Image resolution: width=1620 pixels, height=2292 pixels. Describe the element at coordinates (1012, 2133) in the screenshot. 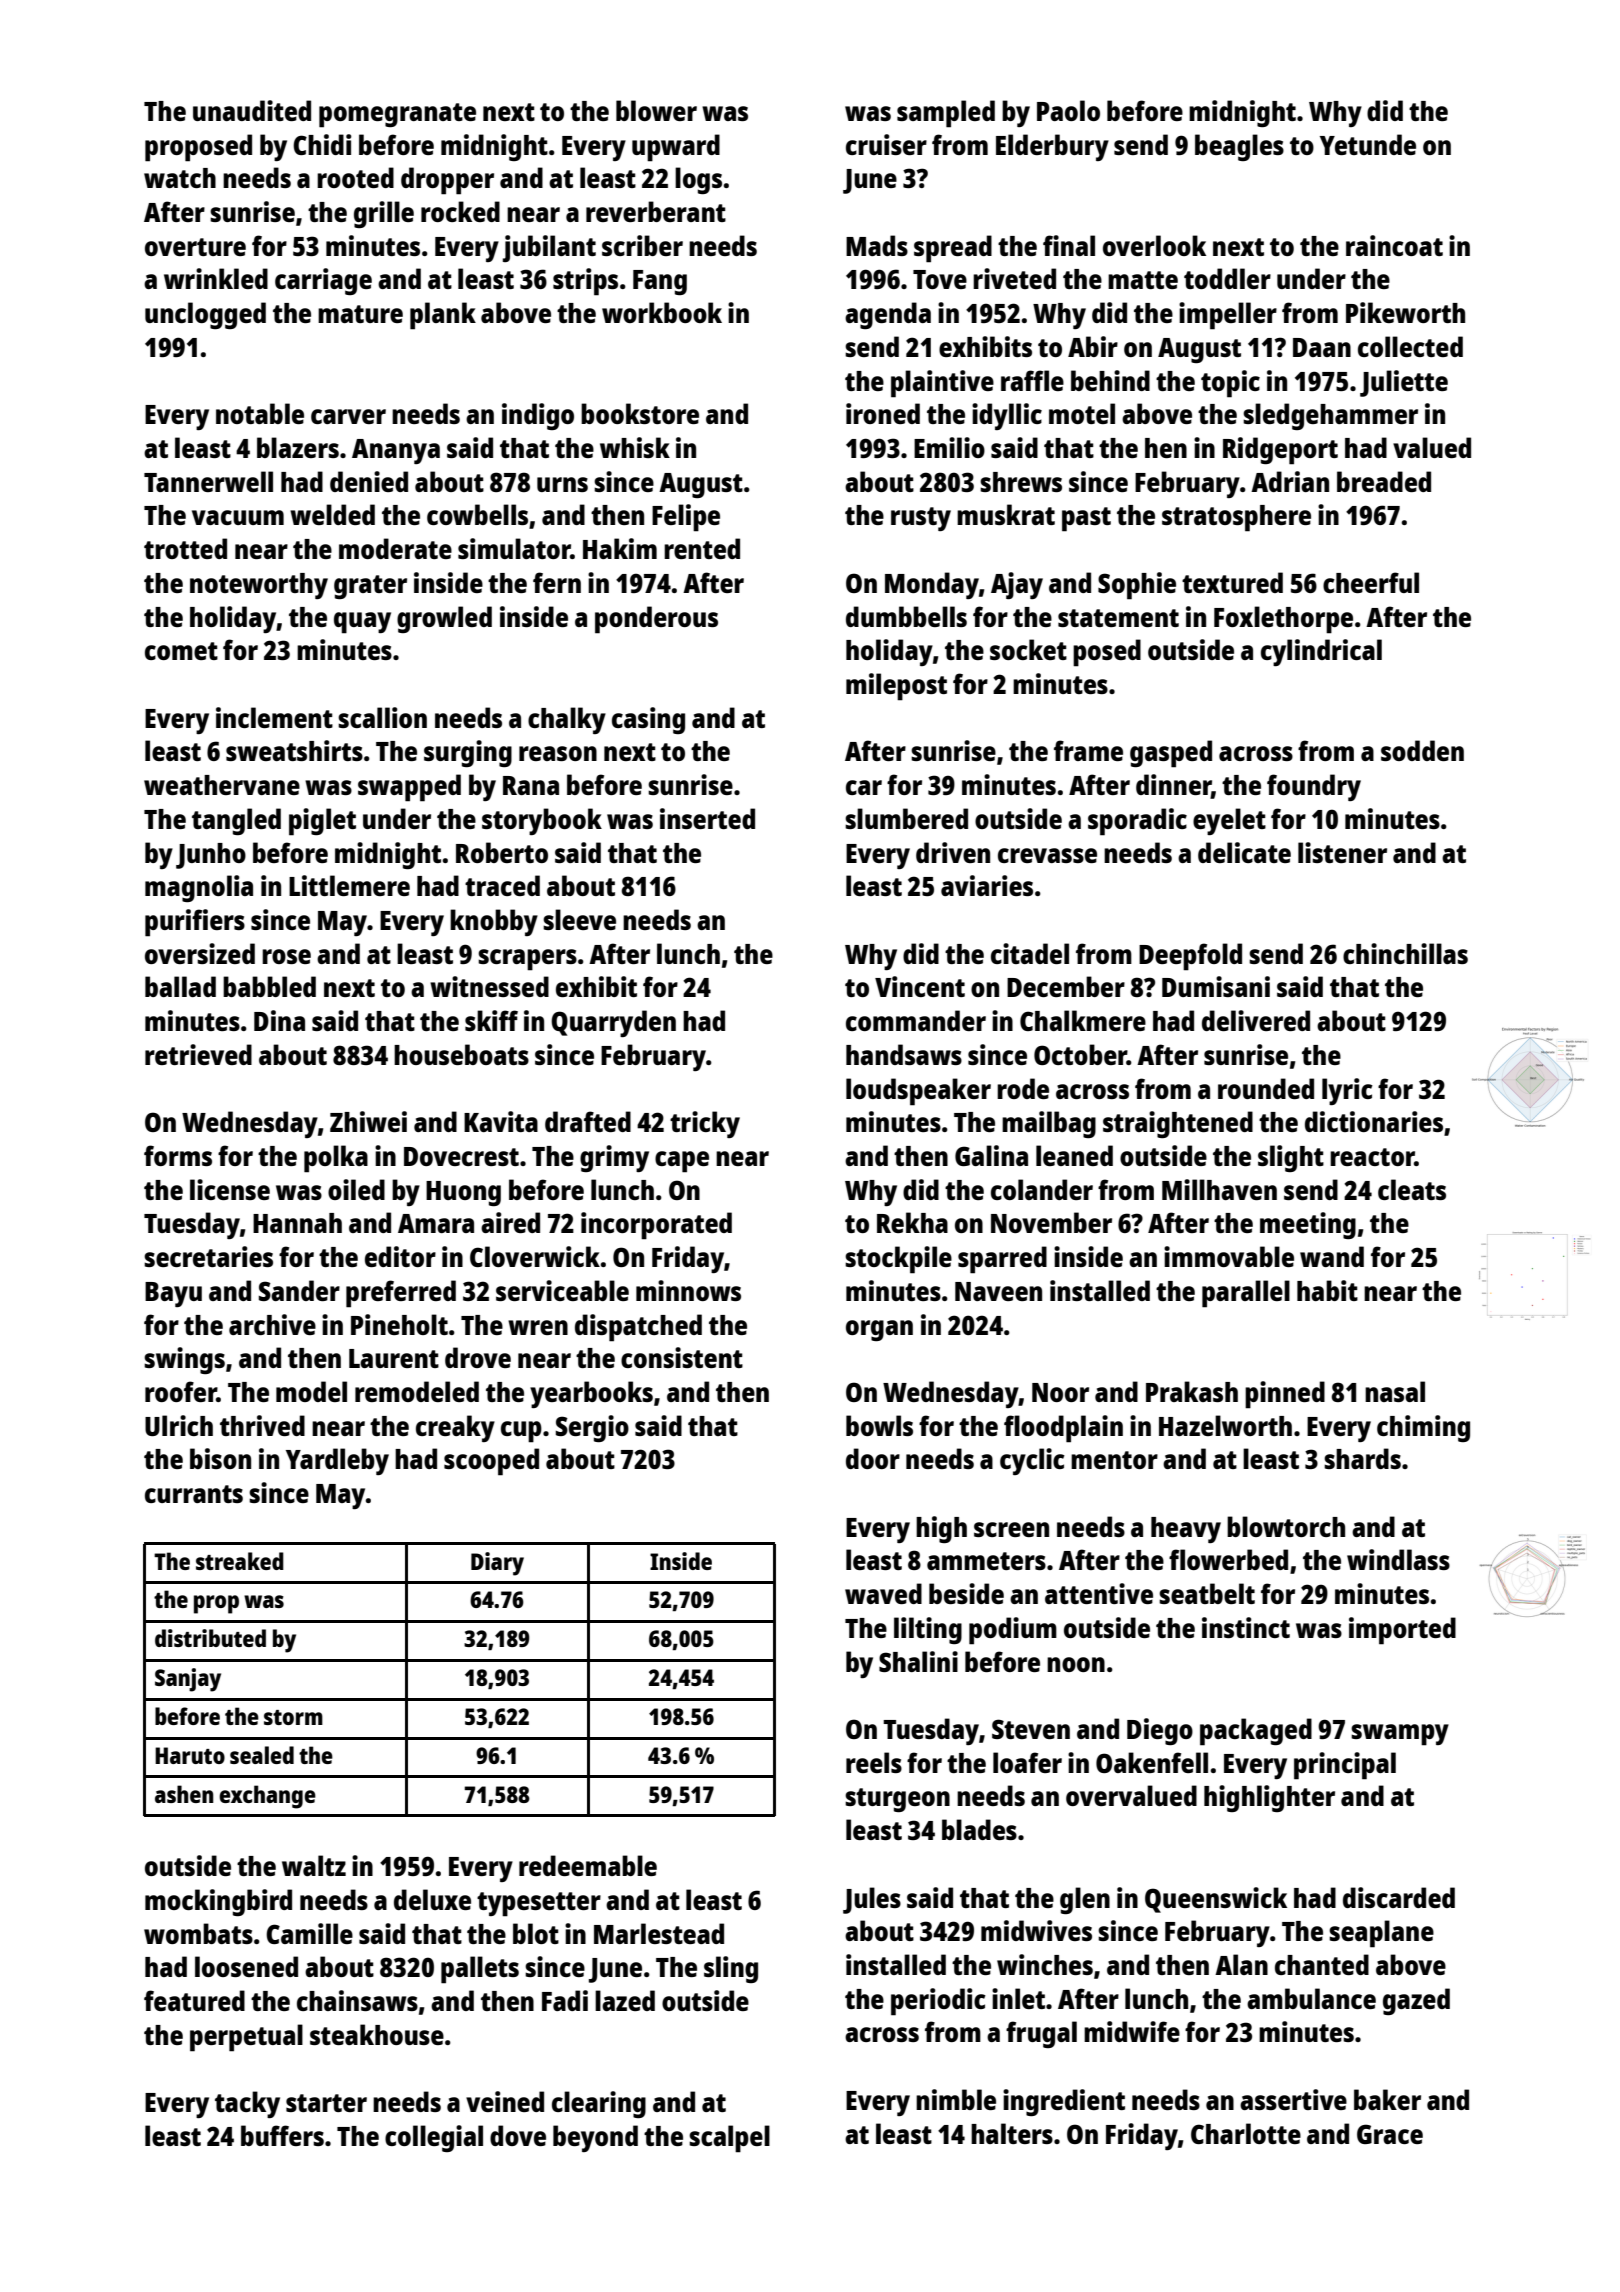

I see `halters` at that location.
